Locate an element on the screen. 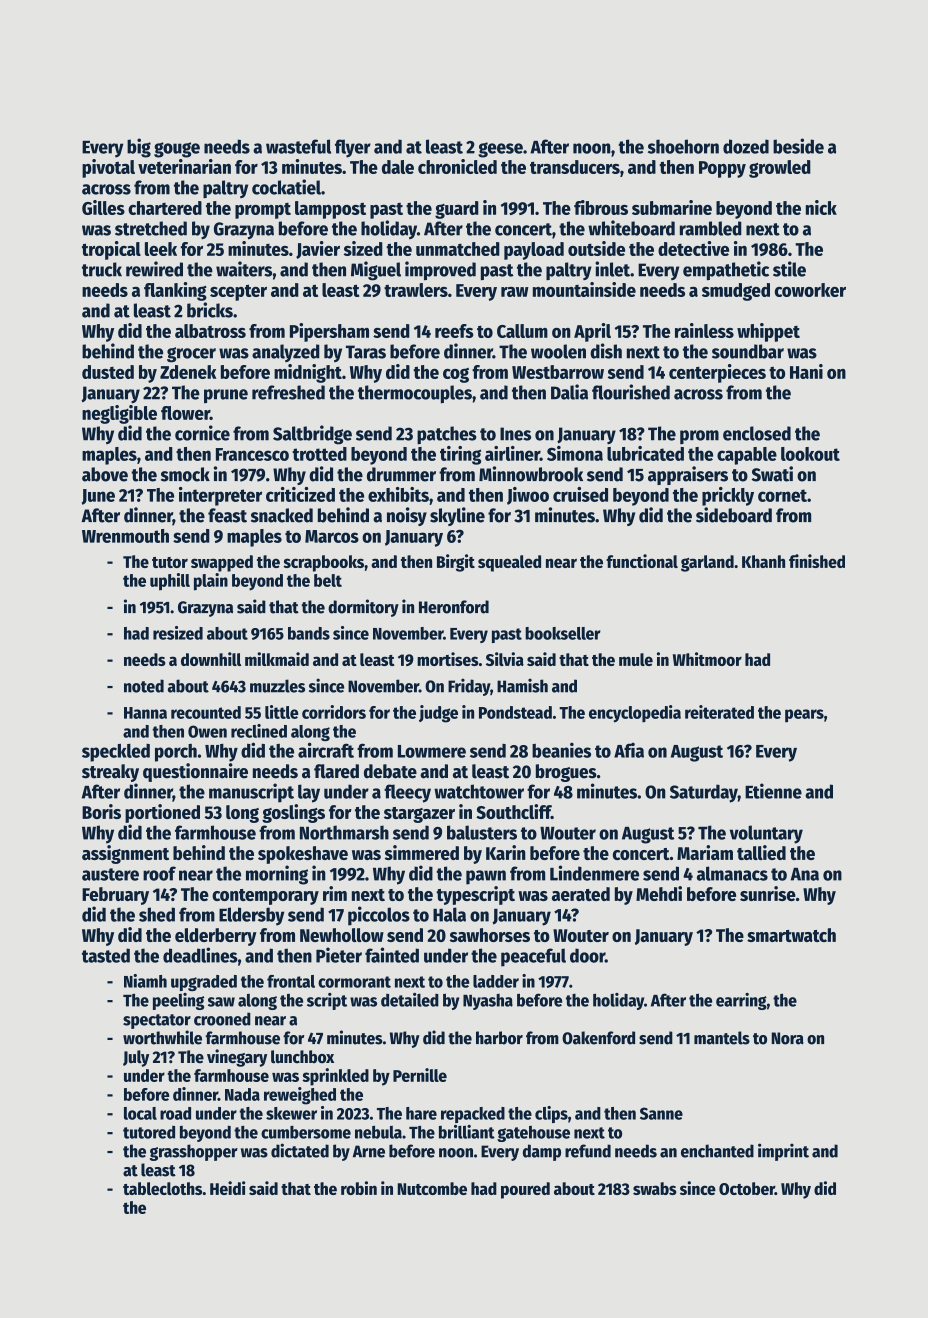 This screenshot has height=1318, width=928. tablecloths is located at coordinates (162, 1188).
